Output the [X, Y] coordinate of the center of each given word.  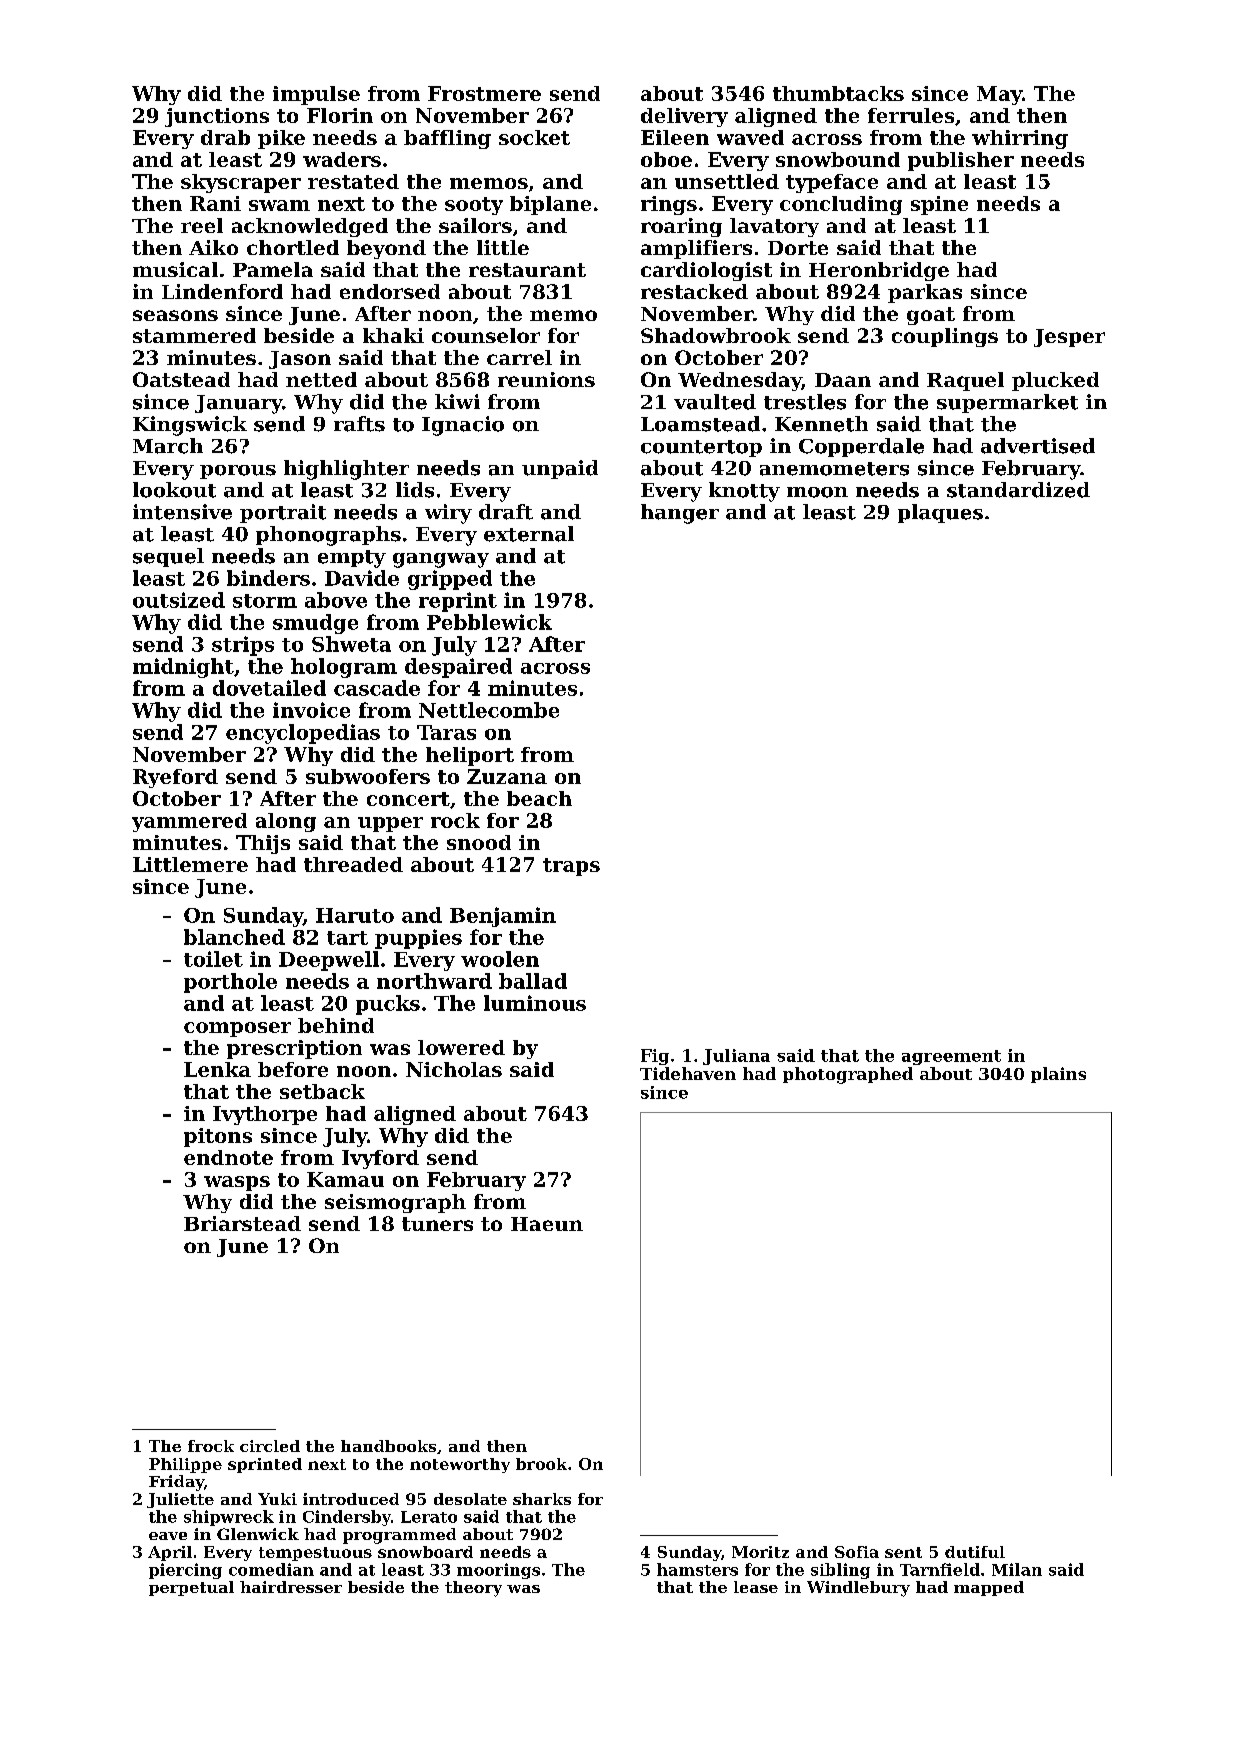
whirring [1020, 139]
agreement [951, 1057]
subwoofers [368, 776]
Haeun [547, 1224]
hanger [680, 514]
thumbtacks [838, 93]
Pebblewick [489, 622]
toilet [213, 959]
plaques [940, 513]
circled [270, 1446]
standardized [1018, 490]
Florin [340, 115]
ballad [533, 981]
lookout [174, 490]
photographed [848, 1075]
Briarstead [242, 1223]
